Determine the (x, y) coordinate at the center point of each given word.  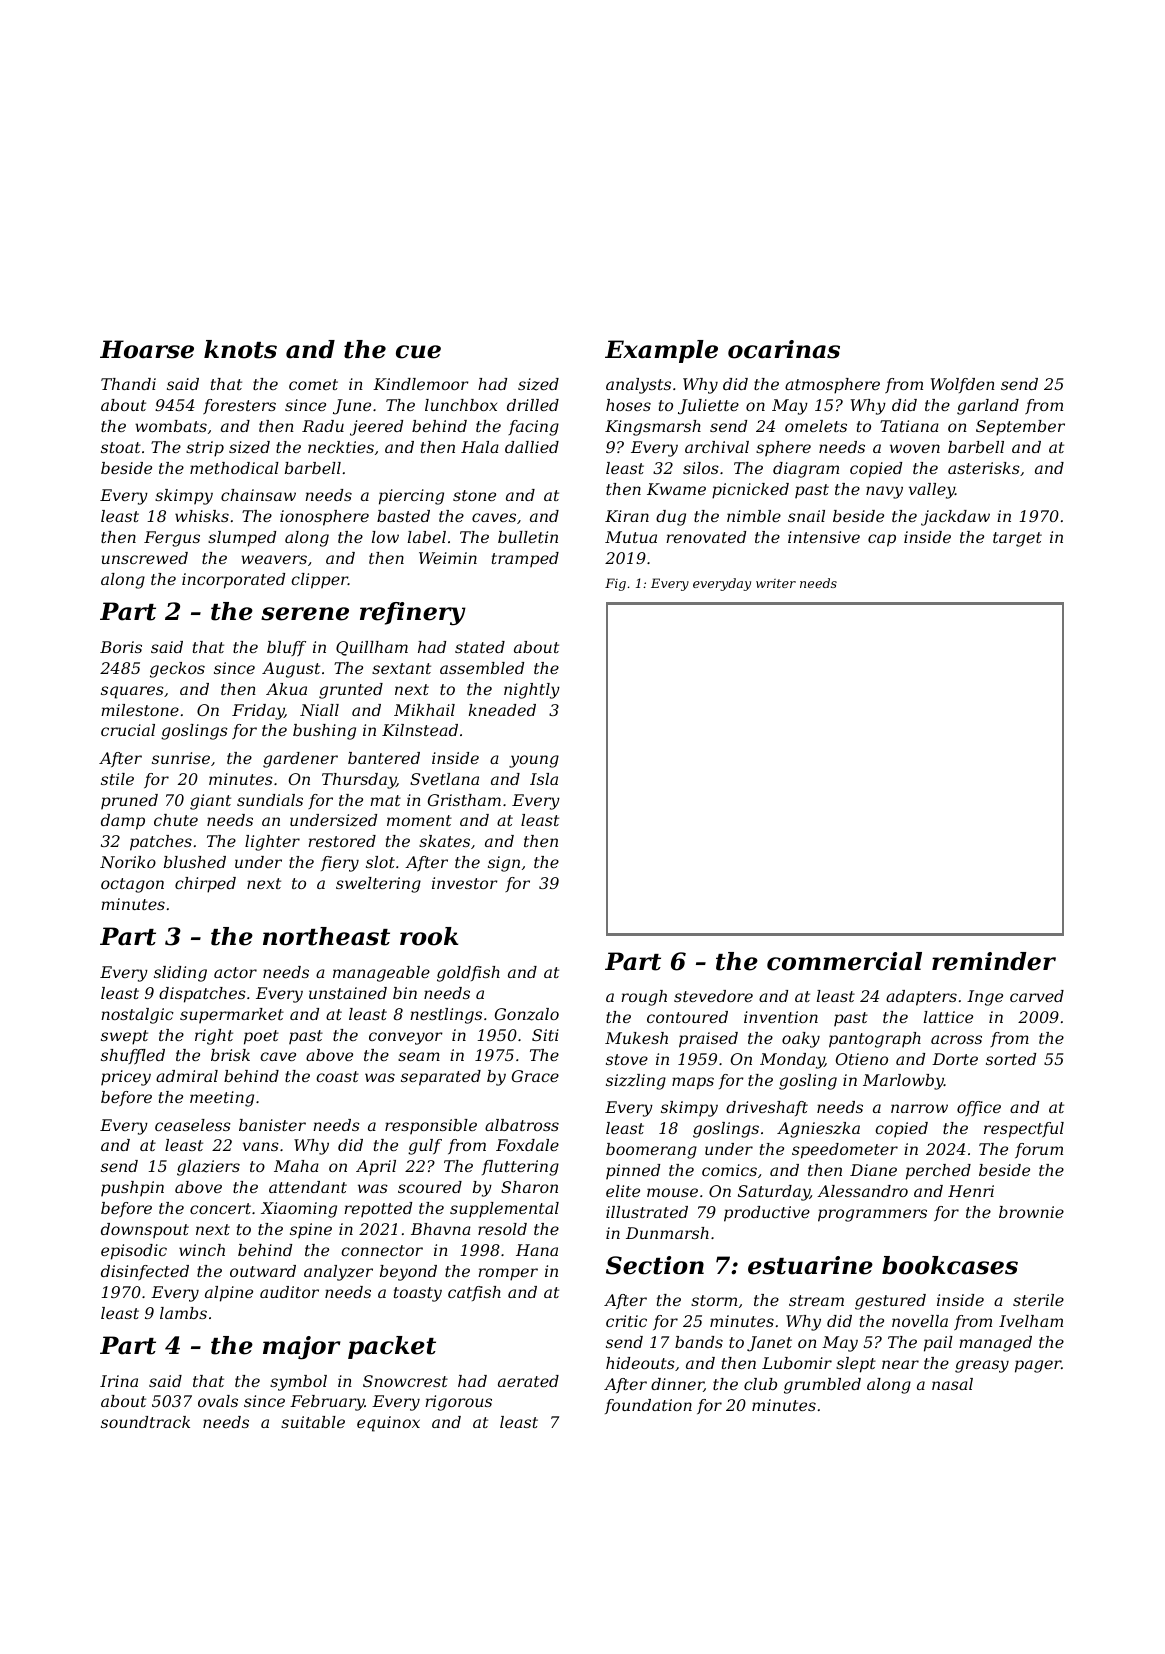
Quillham (372, 648)
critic (626, 1321)
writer (776, 583)
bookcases (950, 1265)
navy (884, 492)
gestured (890, 1302)
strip (205, 449)
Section (655, 1265)
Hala (480, 447)
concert (220, 1208)
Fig (615, 584)
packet (392, 1347)
